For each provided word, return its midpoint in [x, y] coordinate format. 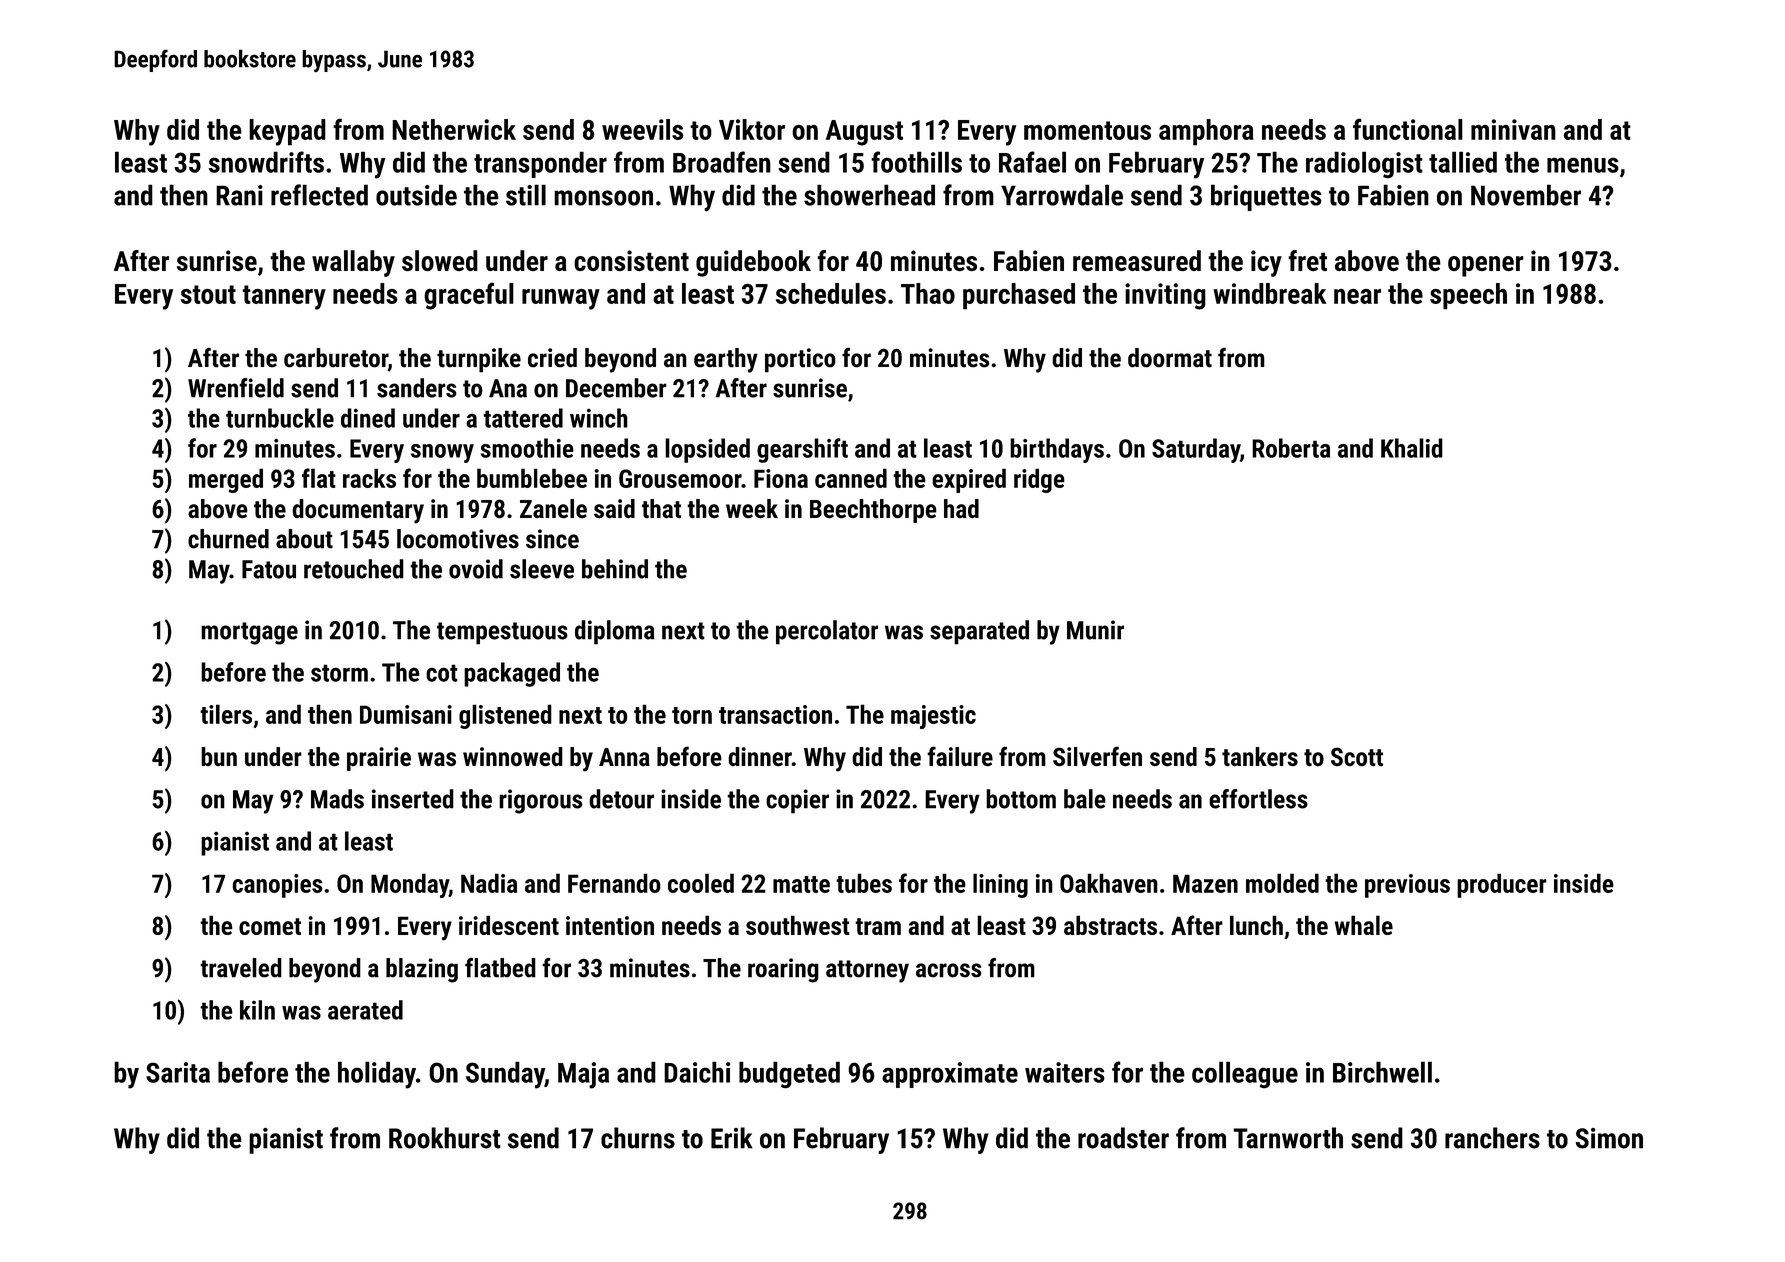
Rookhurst [445, 1138]
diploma [615, 632]
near [1357, 296]
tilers [226, 714]
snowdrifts [266, 162]
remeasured [1137, 261]
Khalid [1412, 448]
